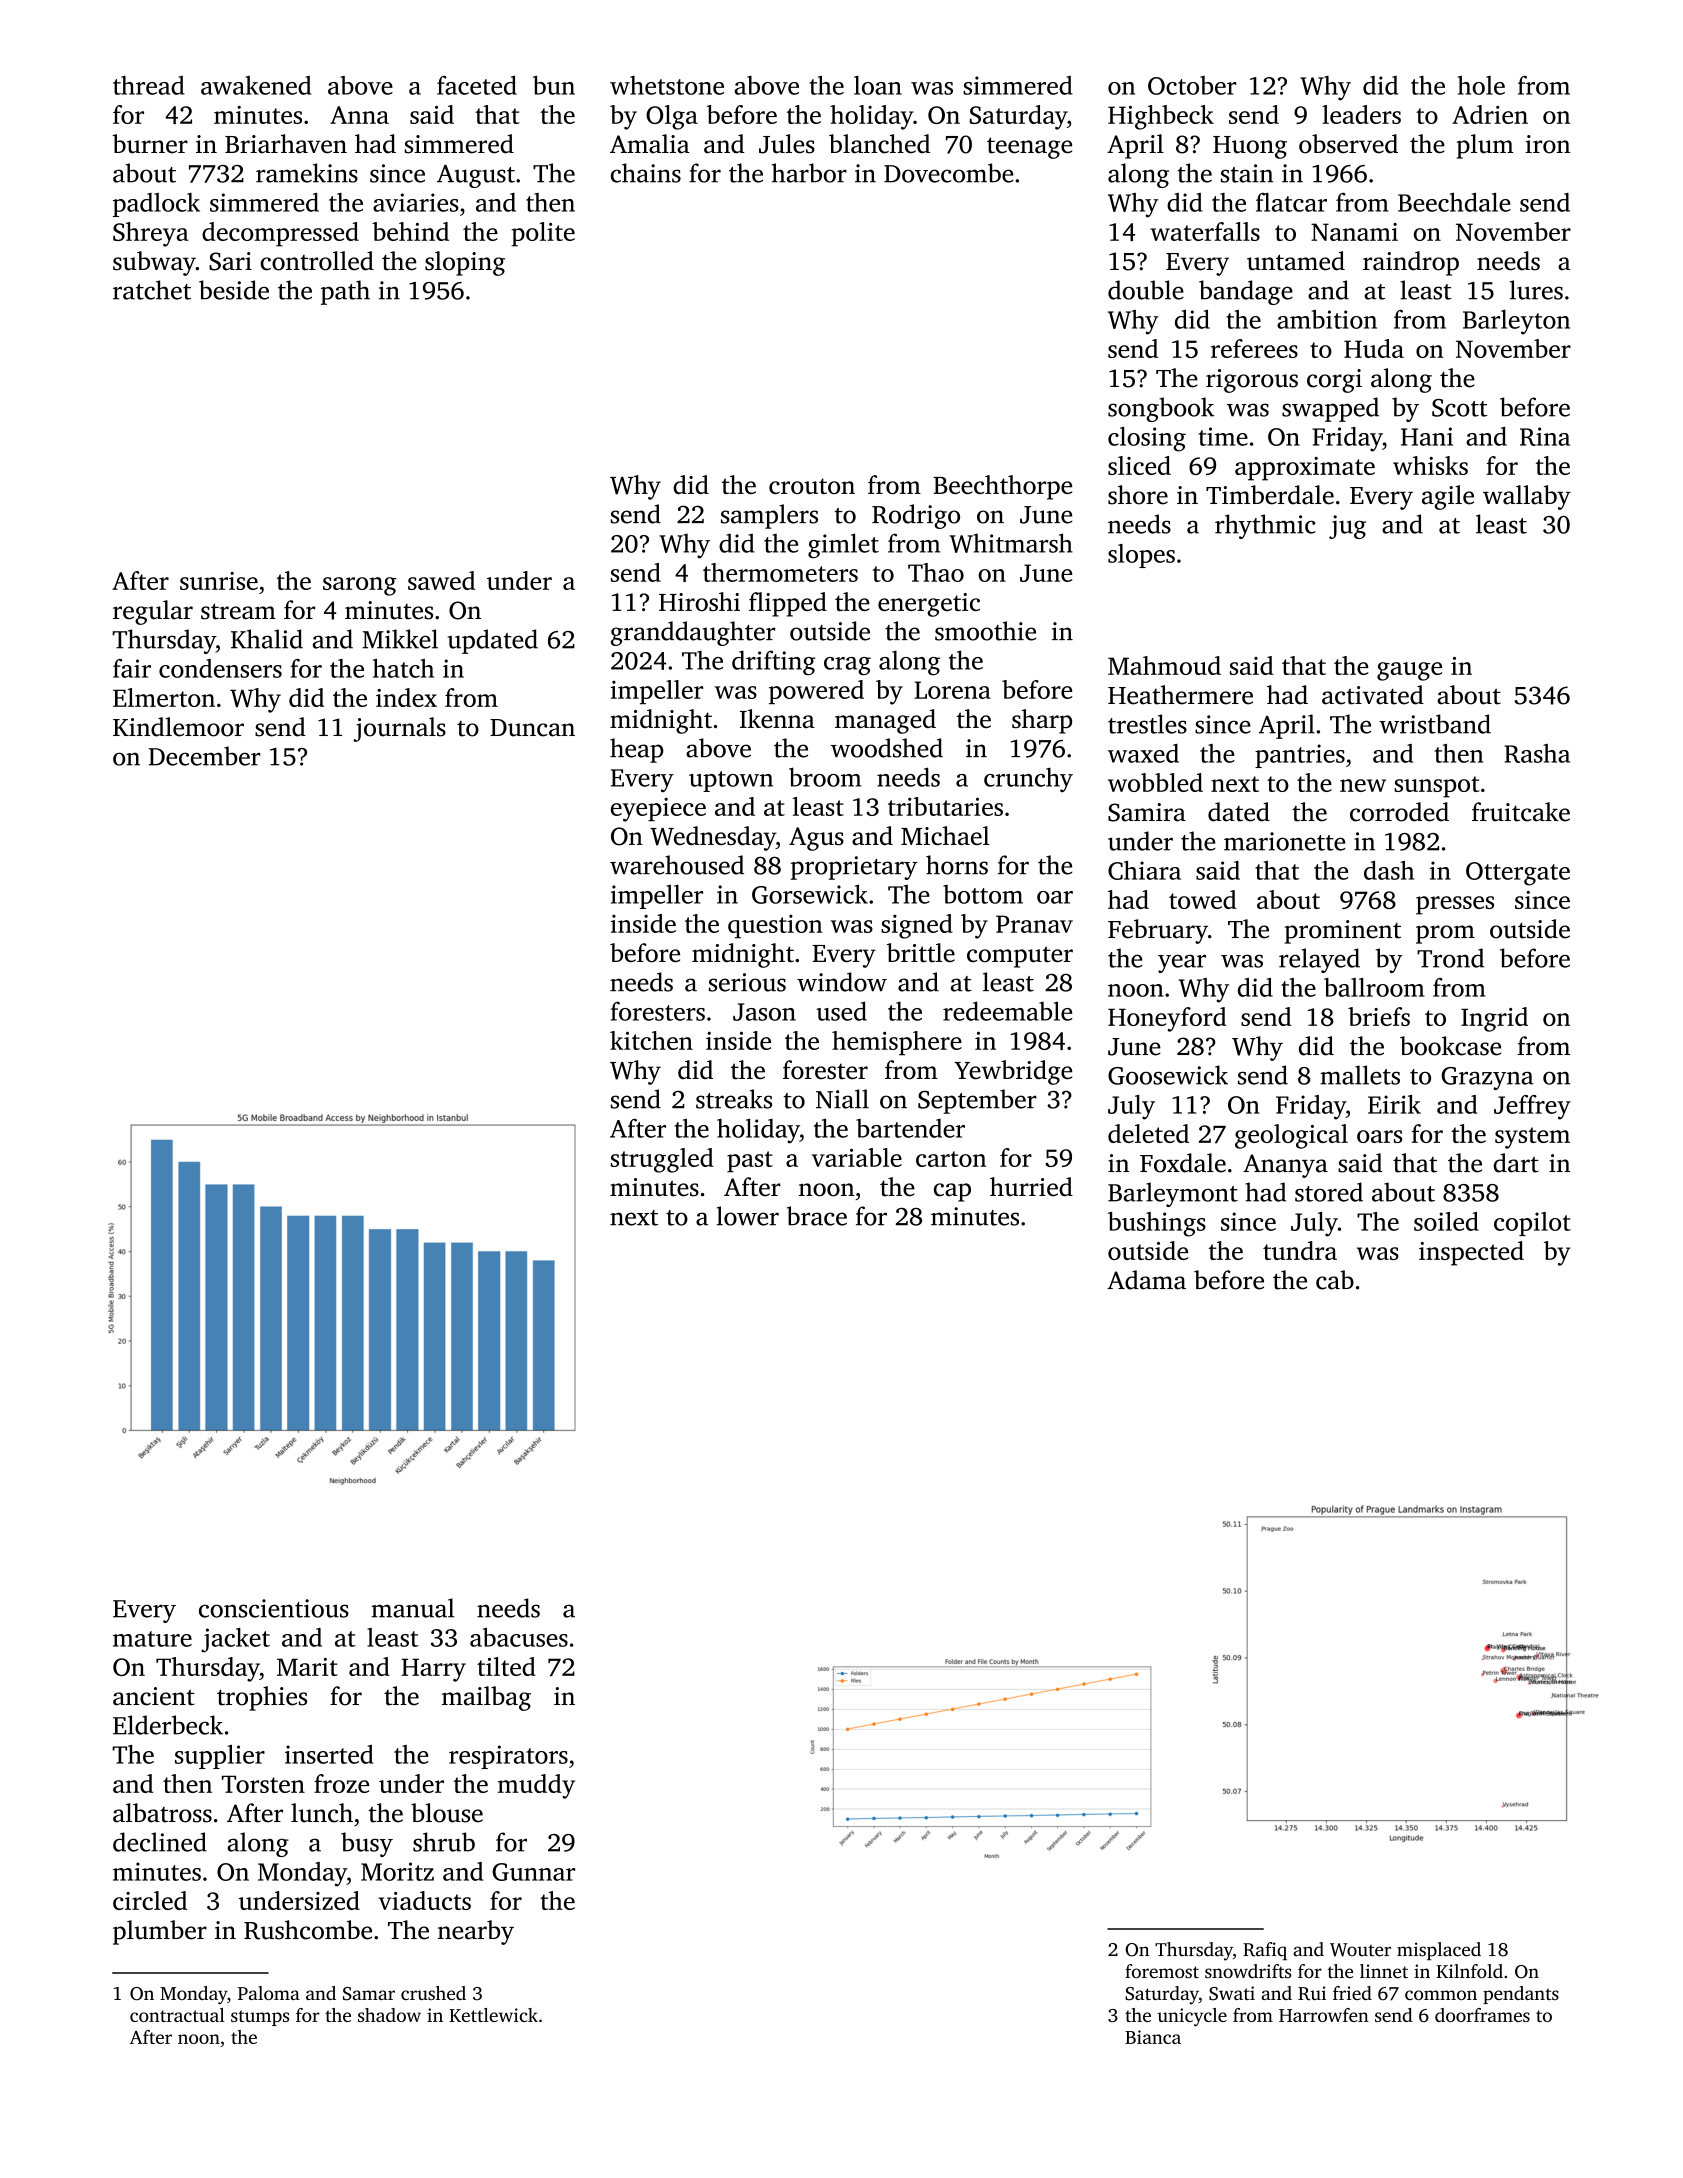 The image size is (1683, 2178). Describe the element at coordinates (812, 486) in the image. I see `crouton` at that location.
